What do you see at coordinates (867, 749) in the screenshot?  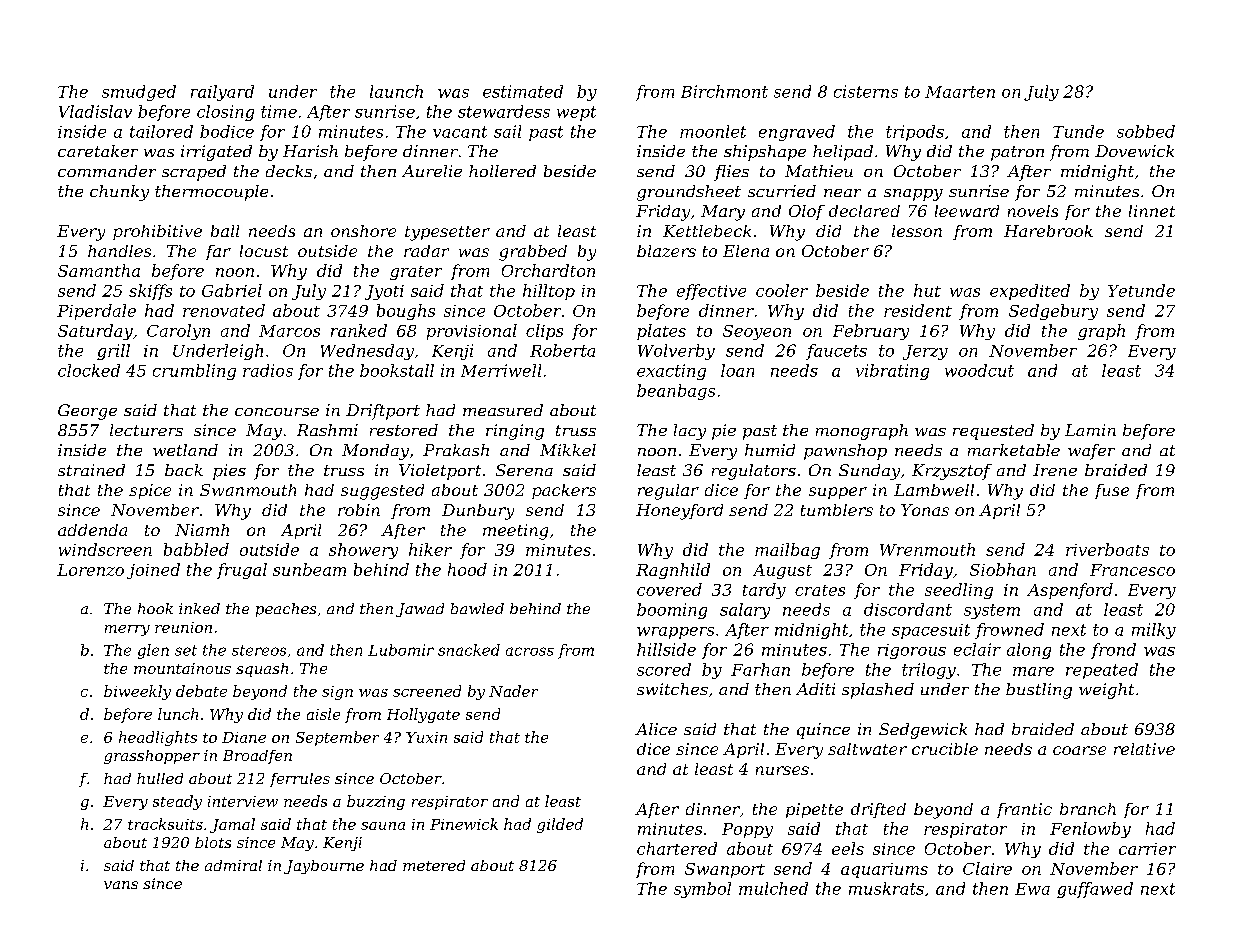 I see `saltwater` at bounding box center [867, 749].
